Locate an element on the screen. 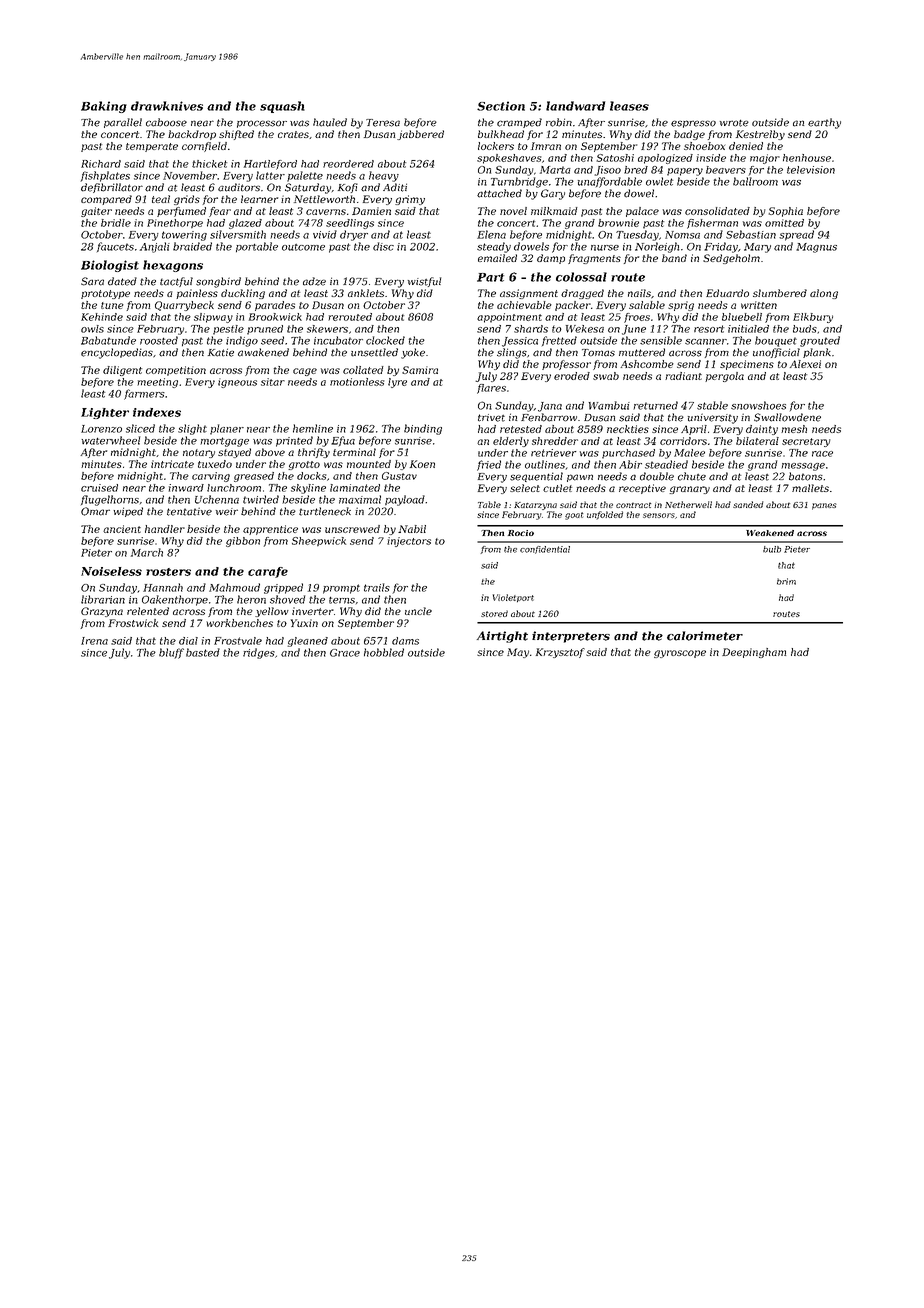 The width and height of the screenshot is (924, 1308). stored is located at coordinates (494, 613).
